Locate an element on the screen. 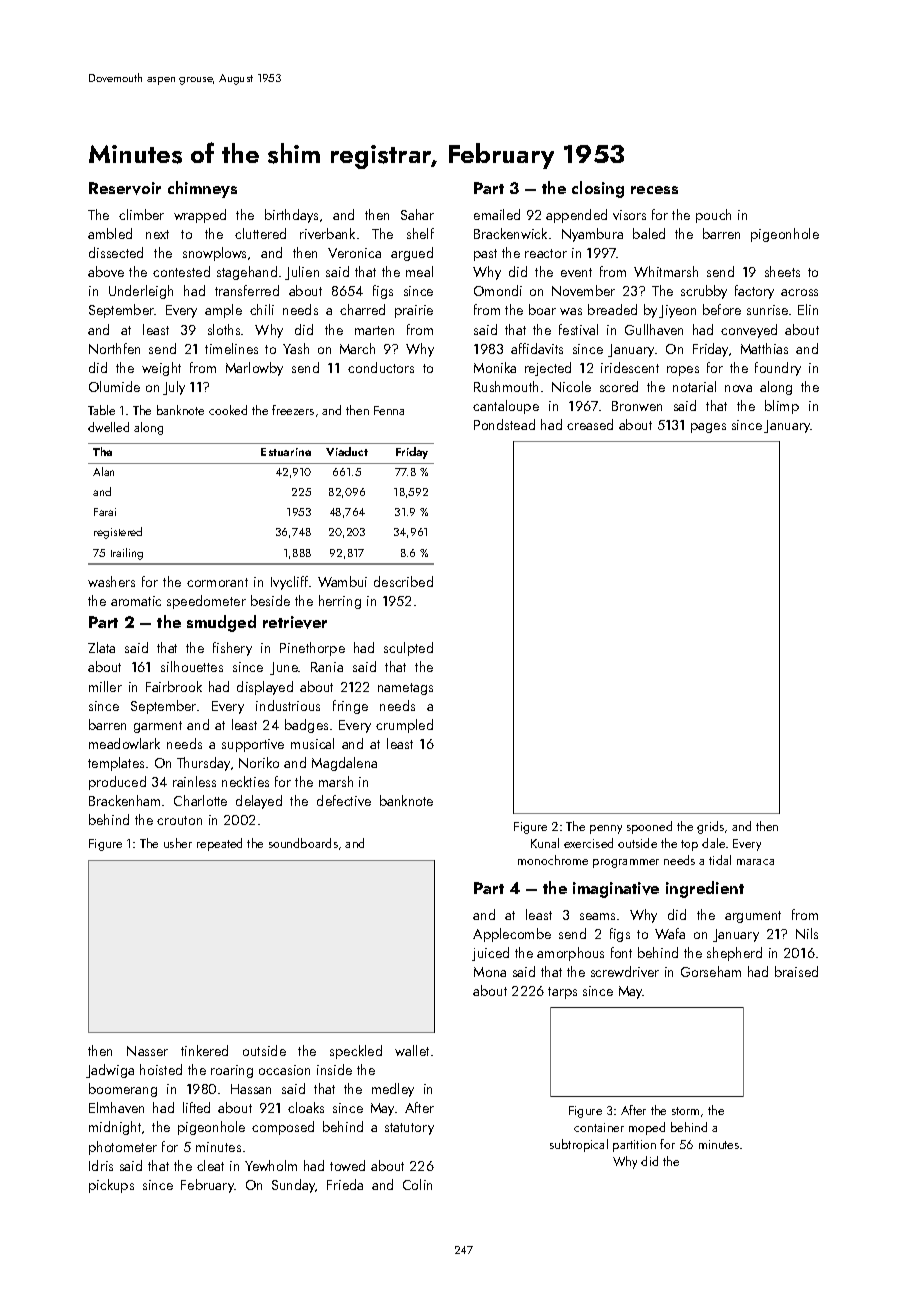  penny is located at coordinates (606, 829).
